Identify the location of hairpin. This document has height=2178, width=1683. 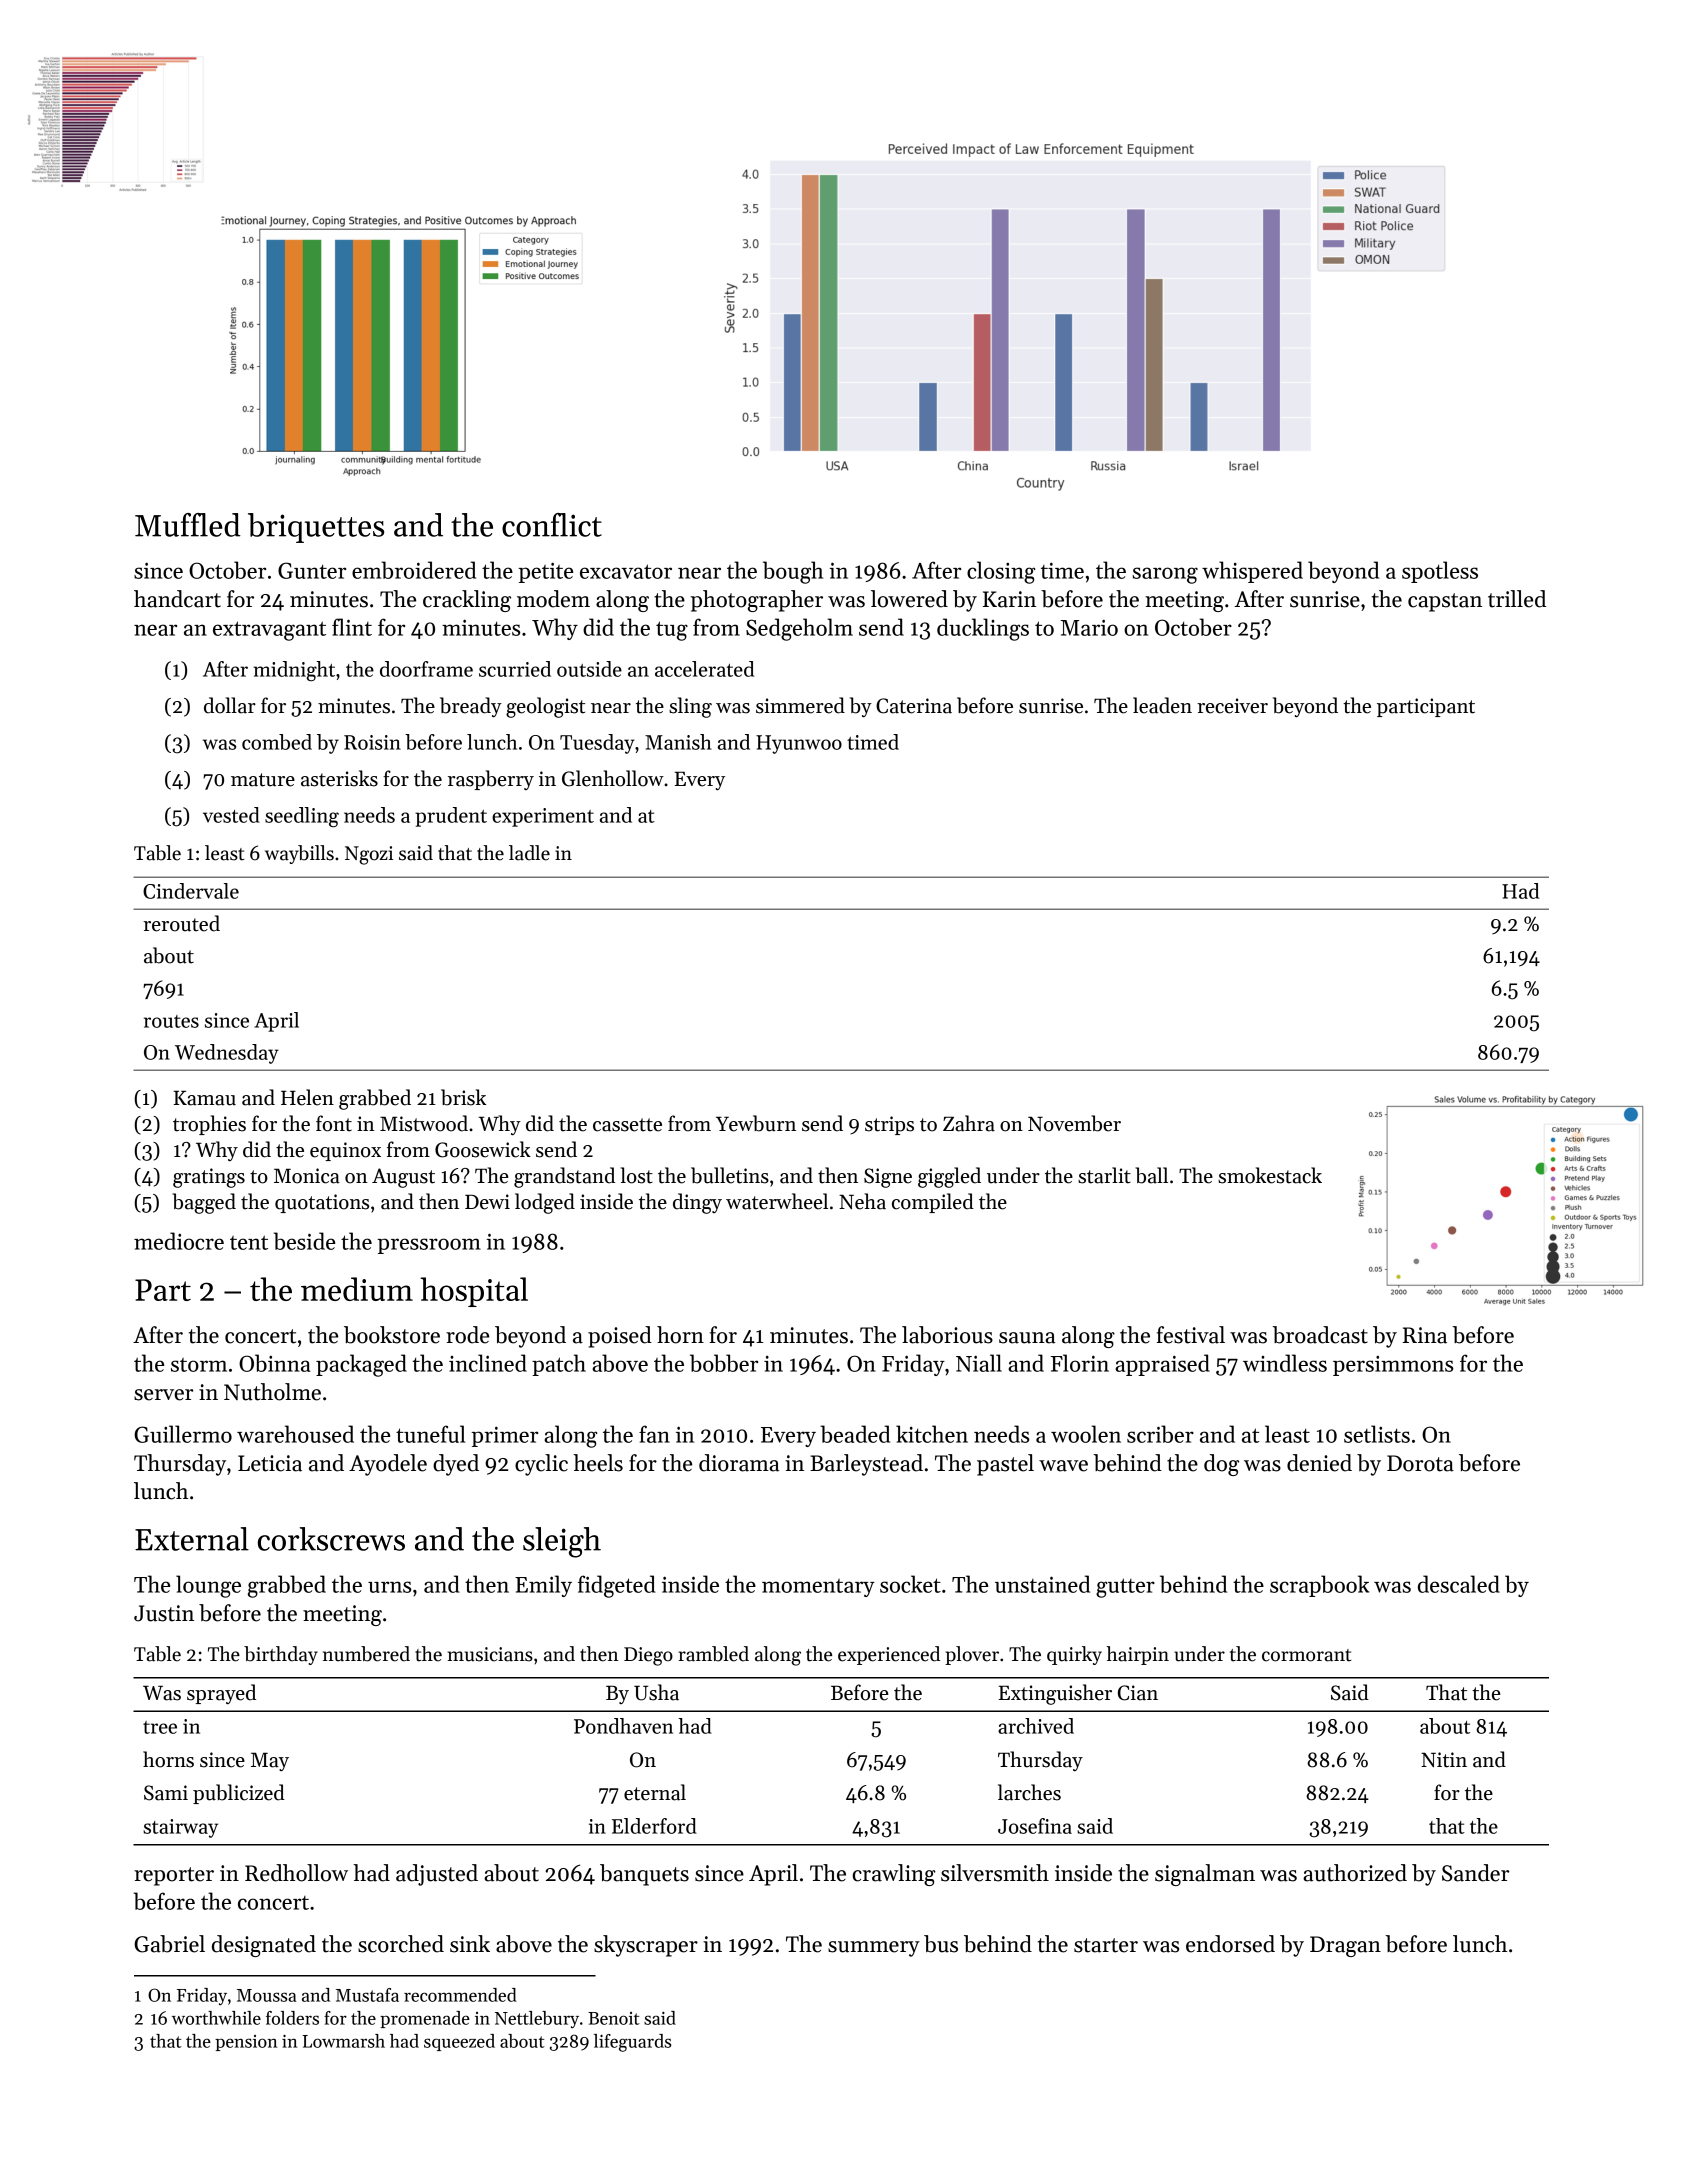
(1137, 1655).
